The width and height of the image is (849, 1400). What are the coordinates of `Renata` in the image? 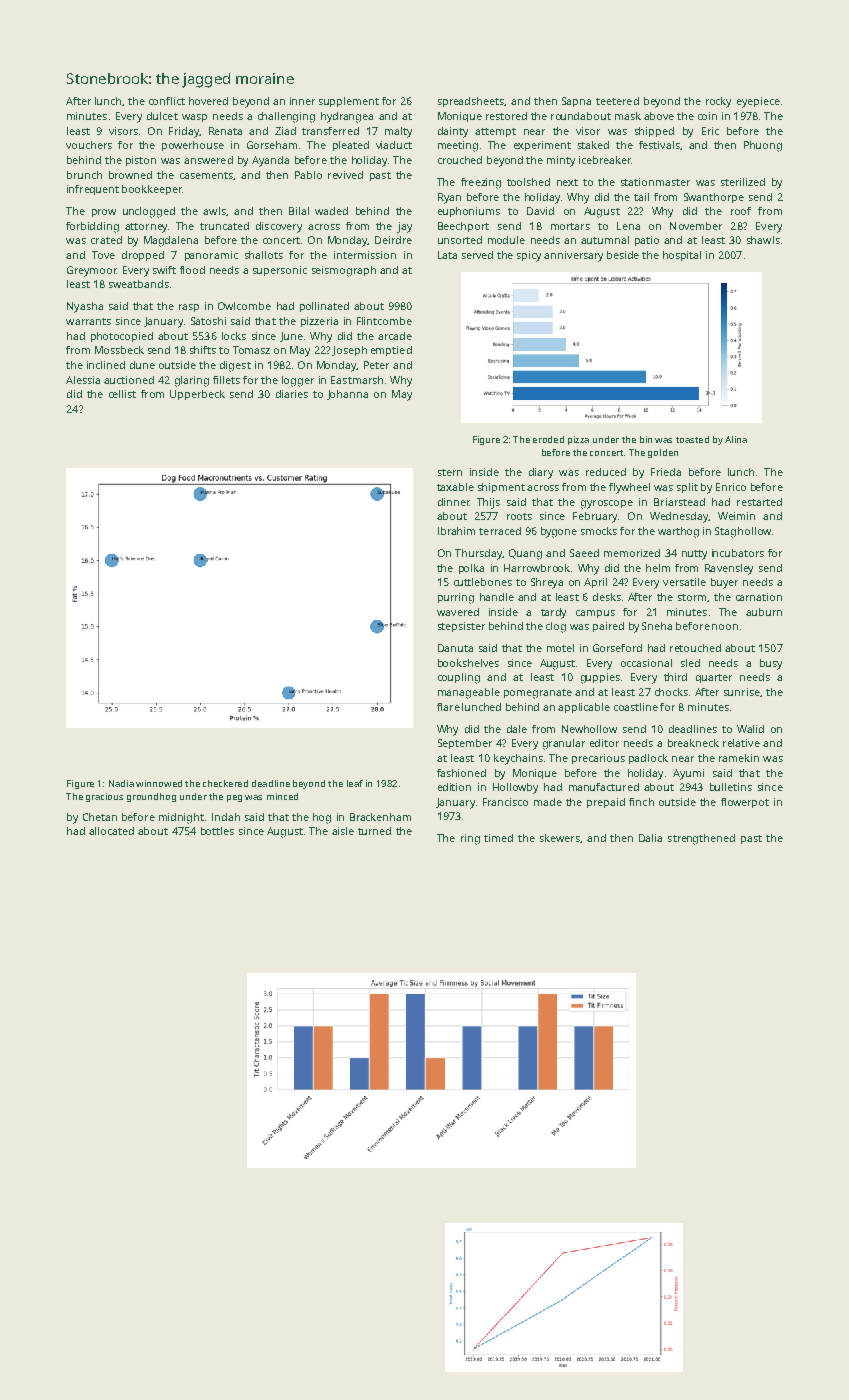 It's located at (225, 131).
